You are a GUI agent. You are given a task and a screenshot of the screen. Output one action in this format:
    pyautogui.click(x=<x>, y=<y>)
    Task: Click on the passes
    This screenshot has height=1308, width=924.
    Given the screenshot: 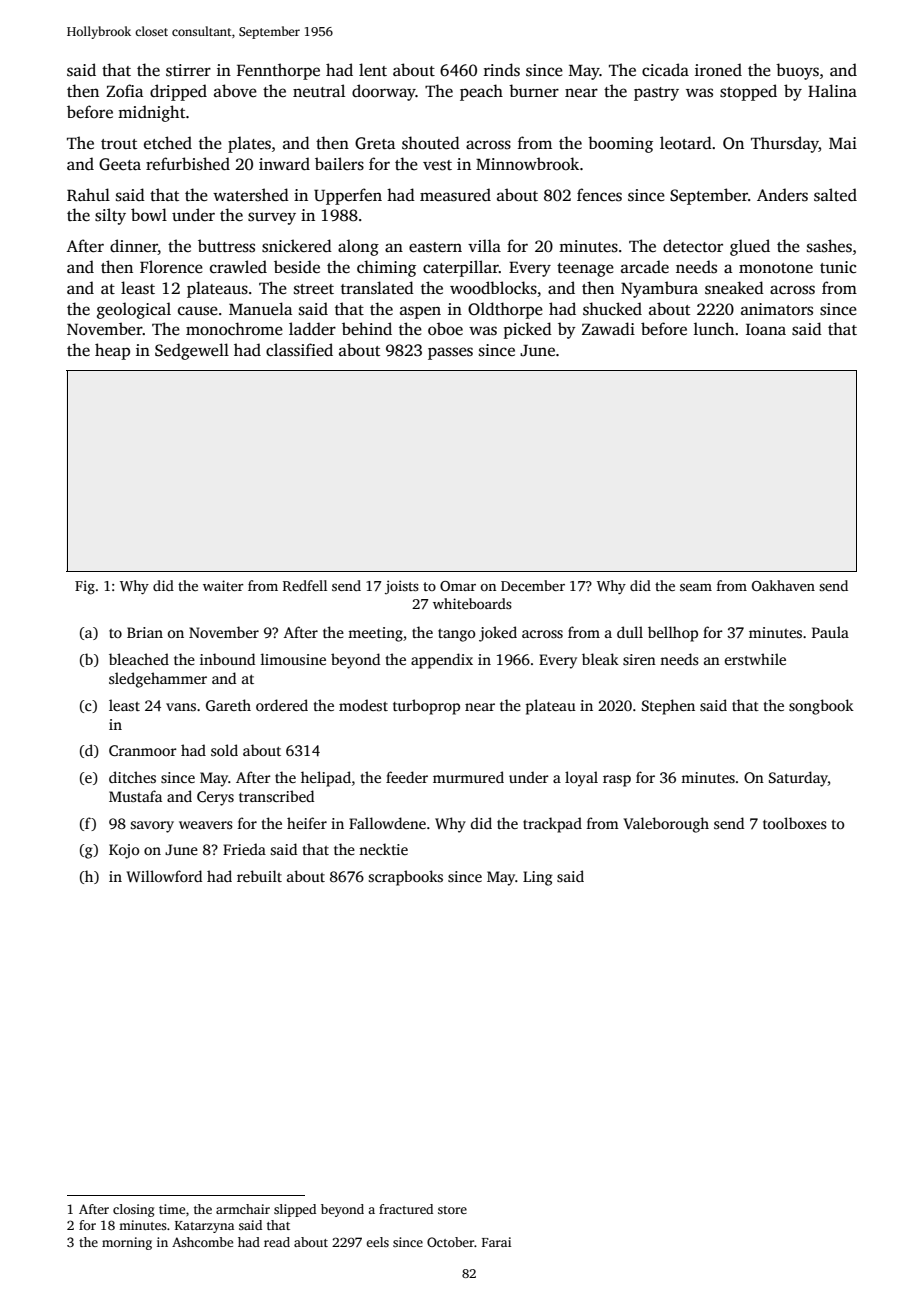 What is the action you would take?
    pyautogui.click(x=450, y=353)
